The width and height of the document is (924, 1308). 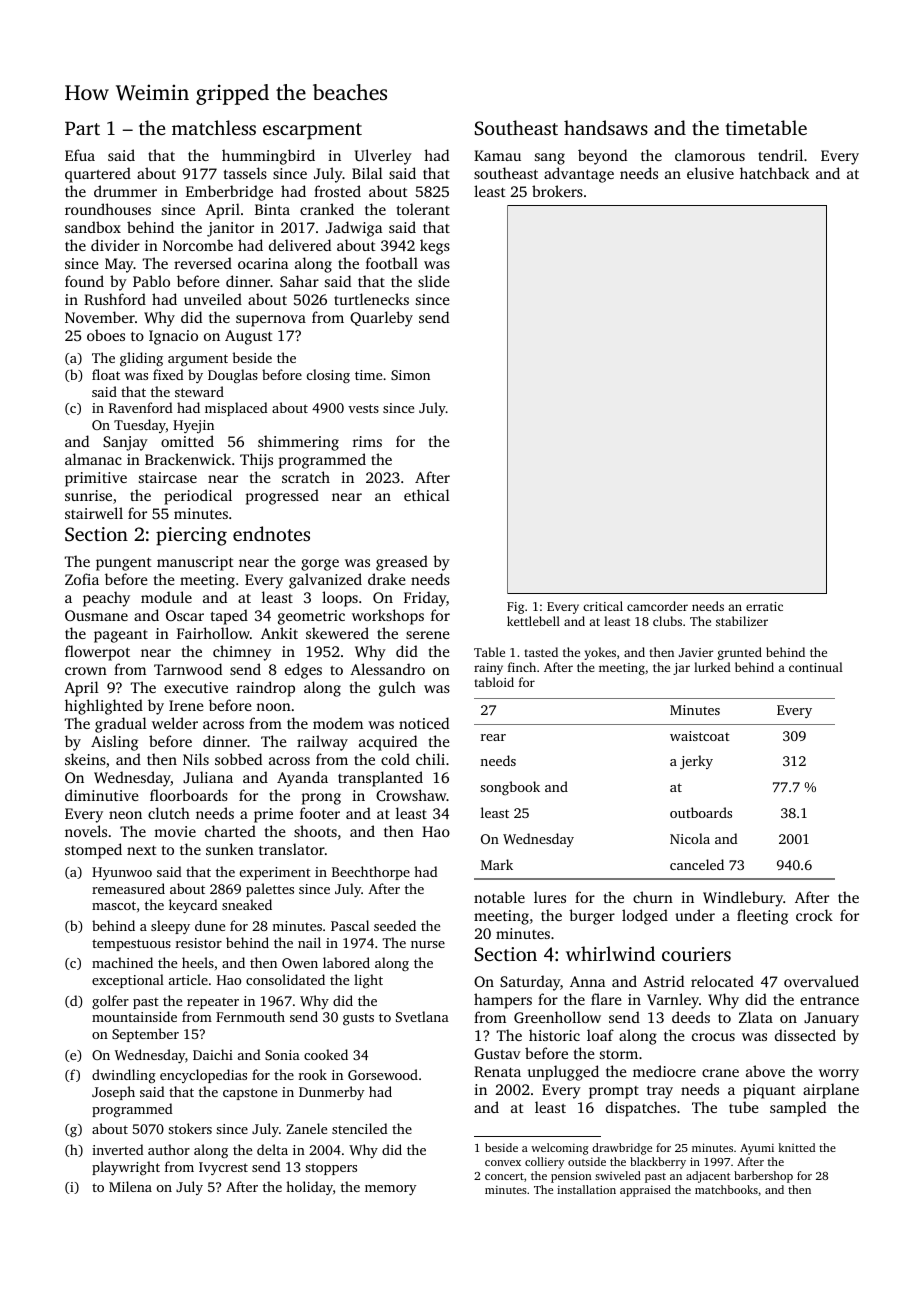 What do you see at coordinates (710, 173) in the document?
I see `elusive` at bounding box center [710, 173].
